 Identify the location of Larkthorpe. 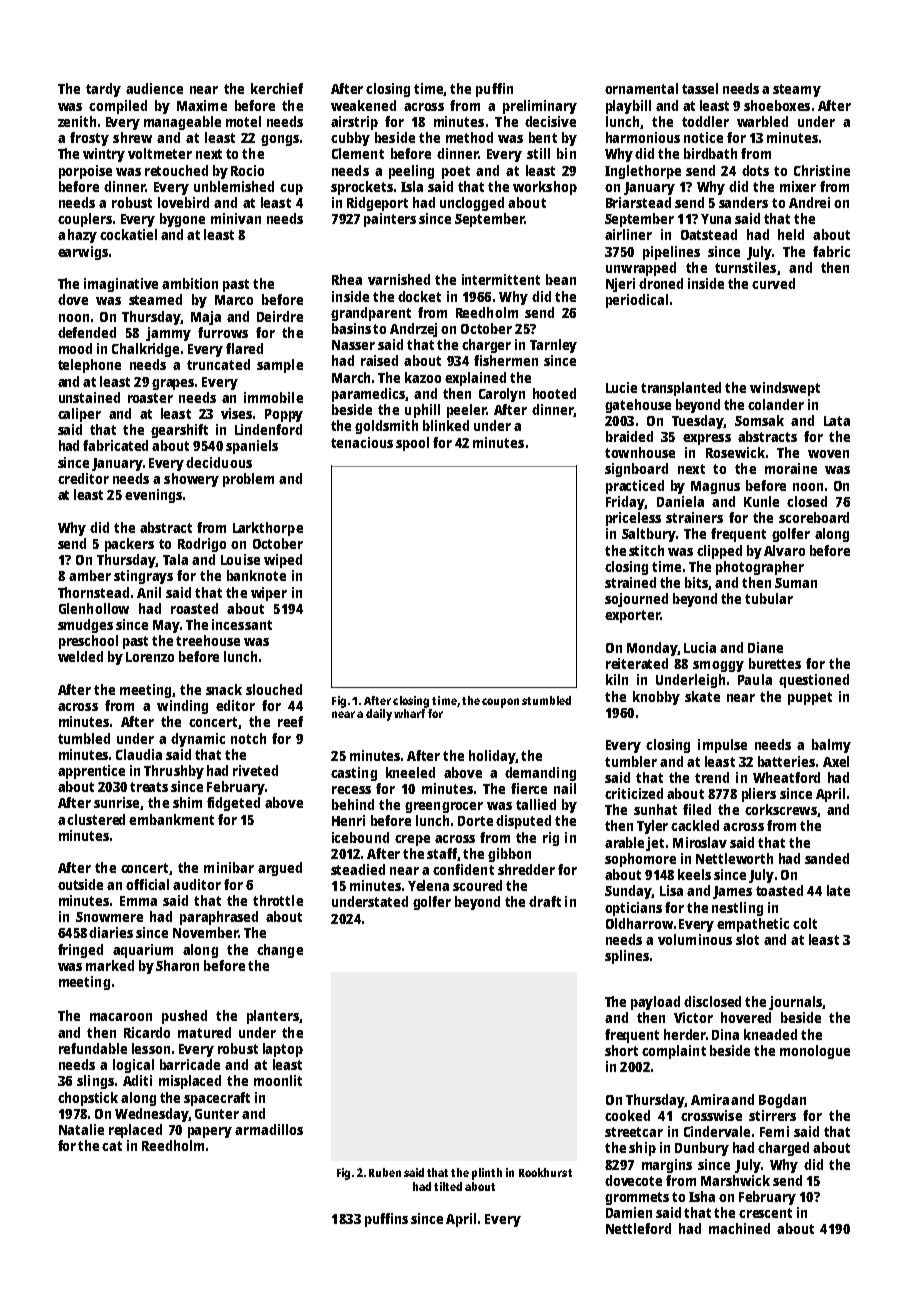
(268, 529).
